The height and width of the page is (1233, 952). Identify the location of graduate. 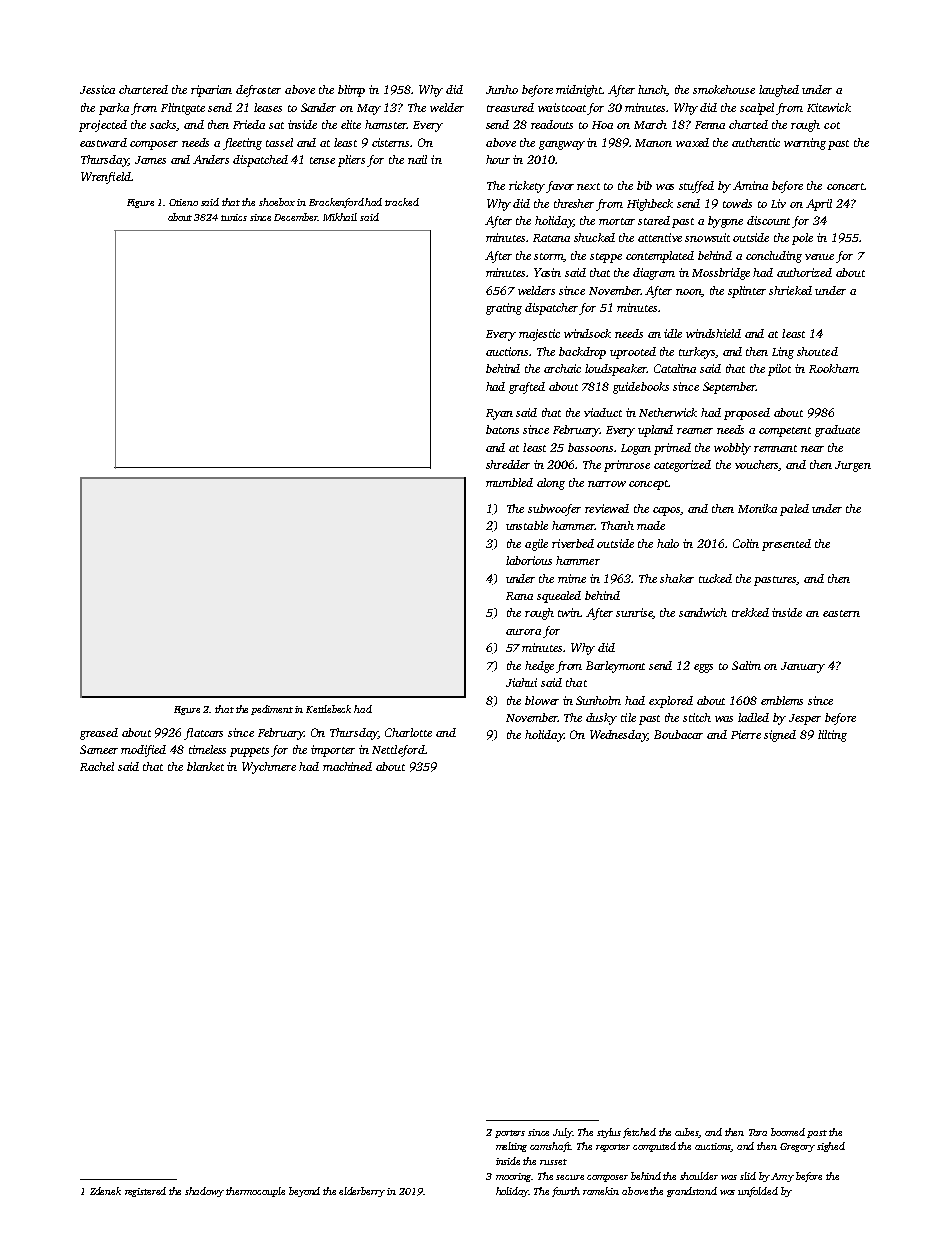
(837, 431).
